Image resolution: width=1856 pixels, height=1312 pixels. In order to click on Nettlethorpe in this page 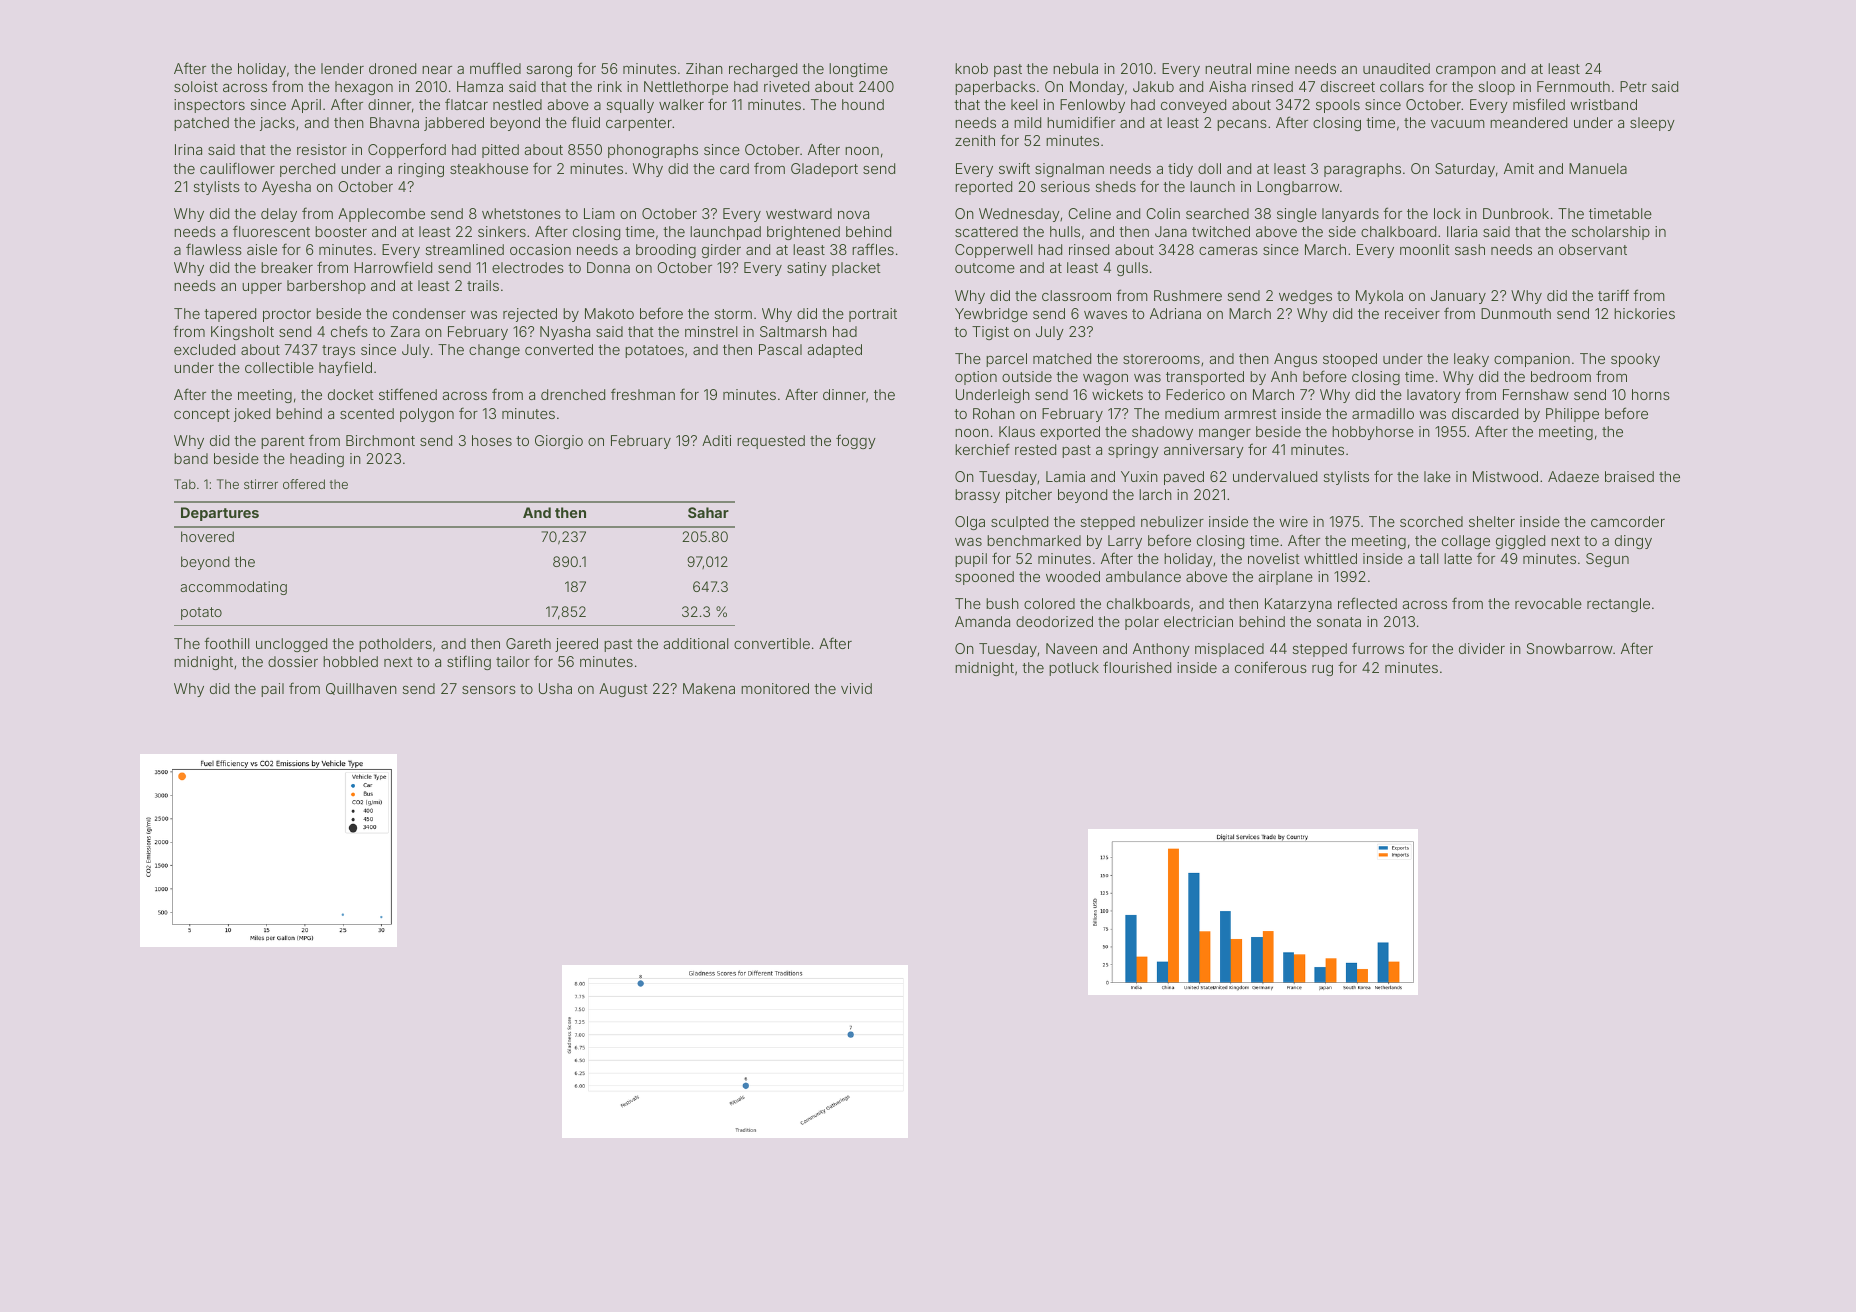, I will do `click(686, 88)`.
